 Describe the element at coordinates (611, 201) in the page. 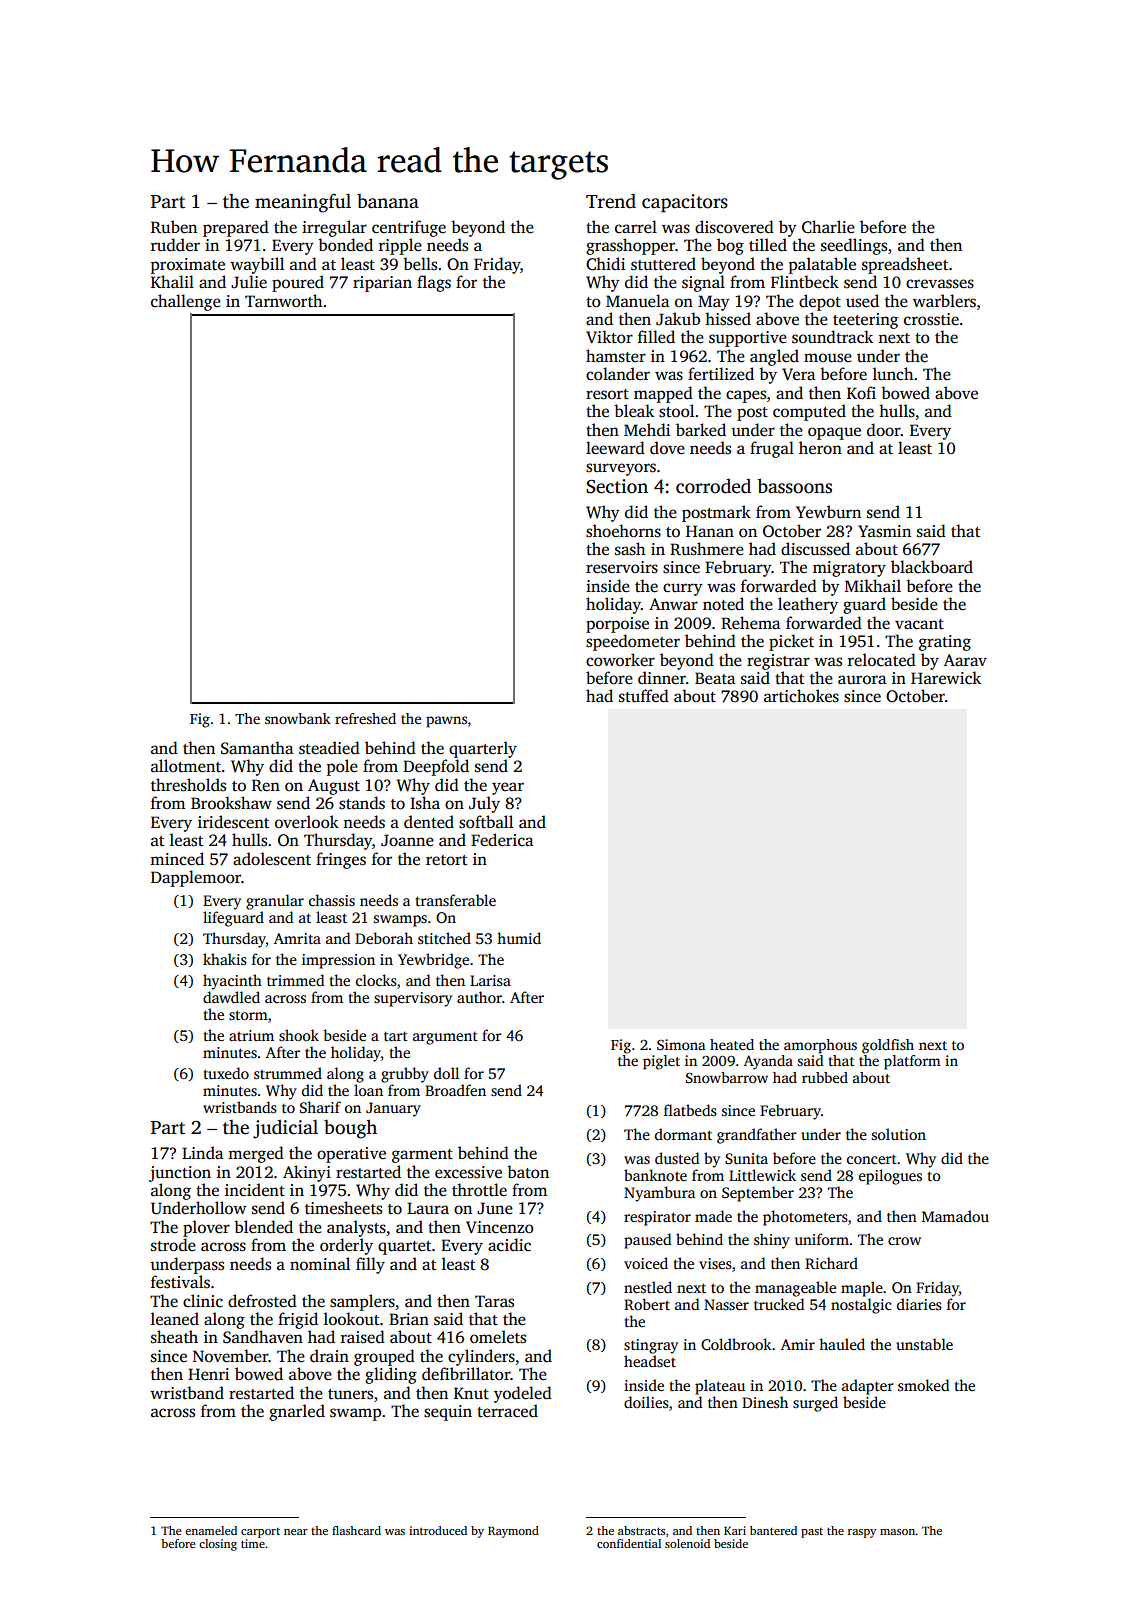

I see `Trend` at that location.
